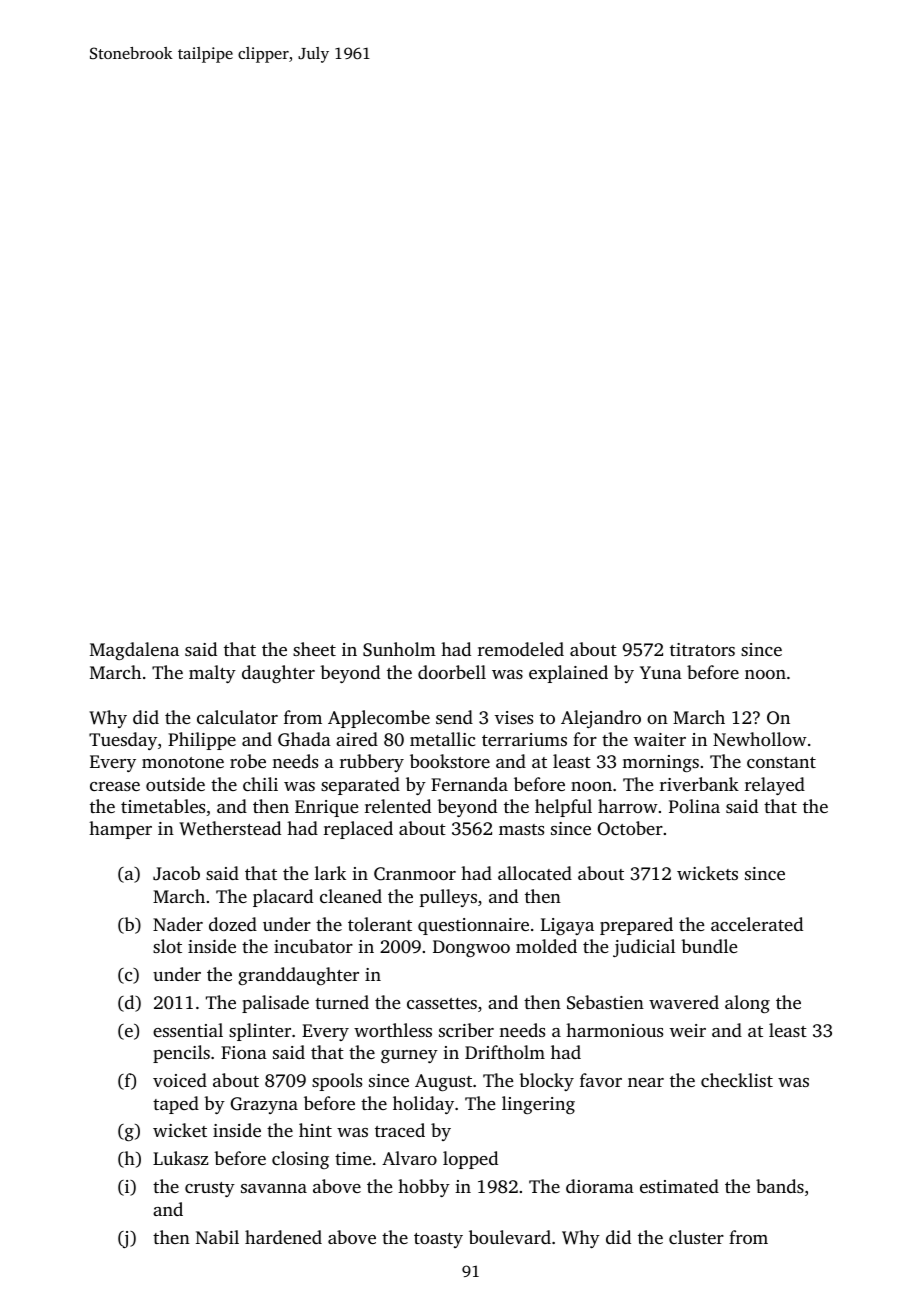 The height and width of the screenshot is (1308, 924). Describe the element at coordinates (614, 1030) in the screenshot. I see `harmonious` at that location.
